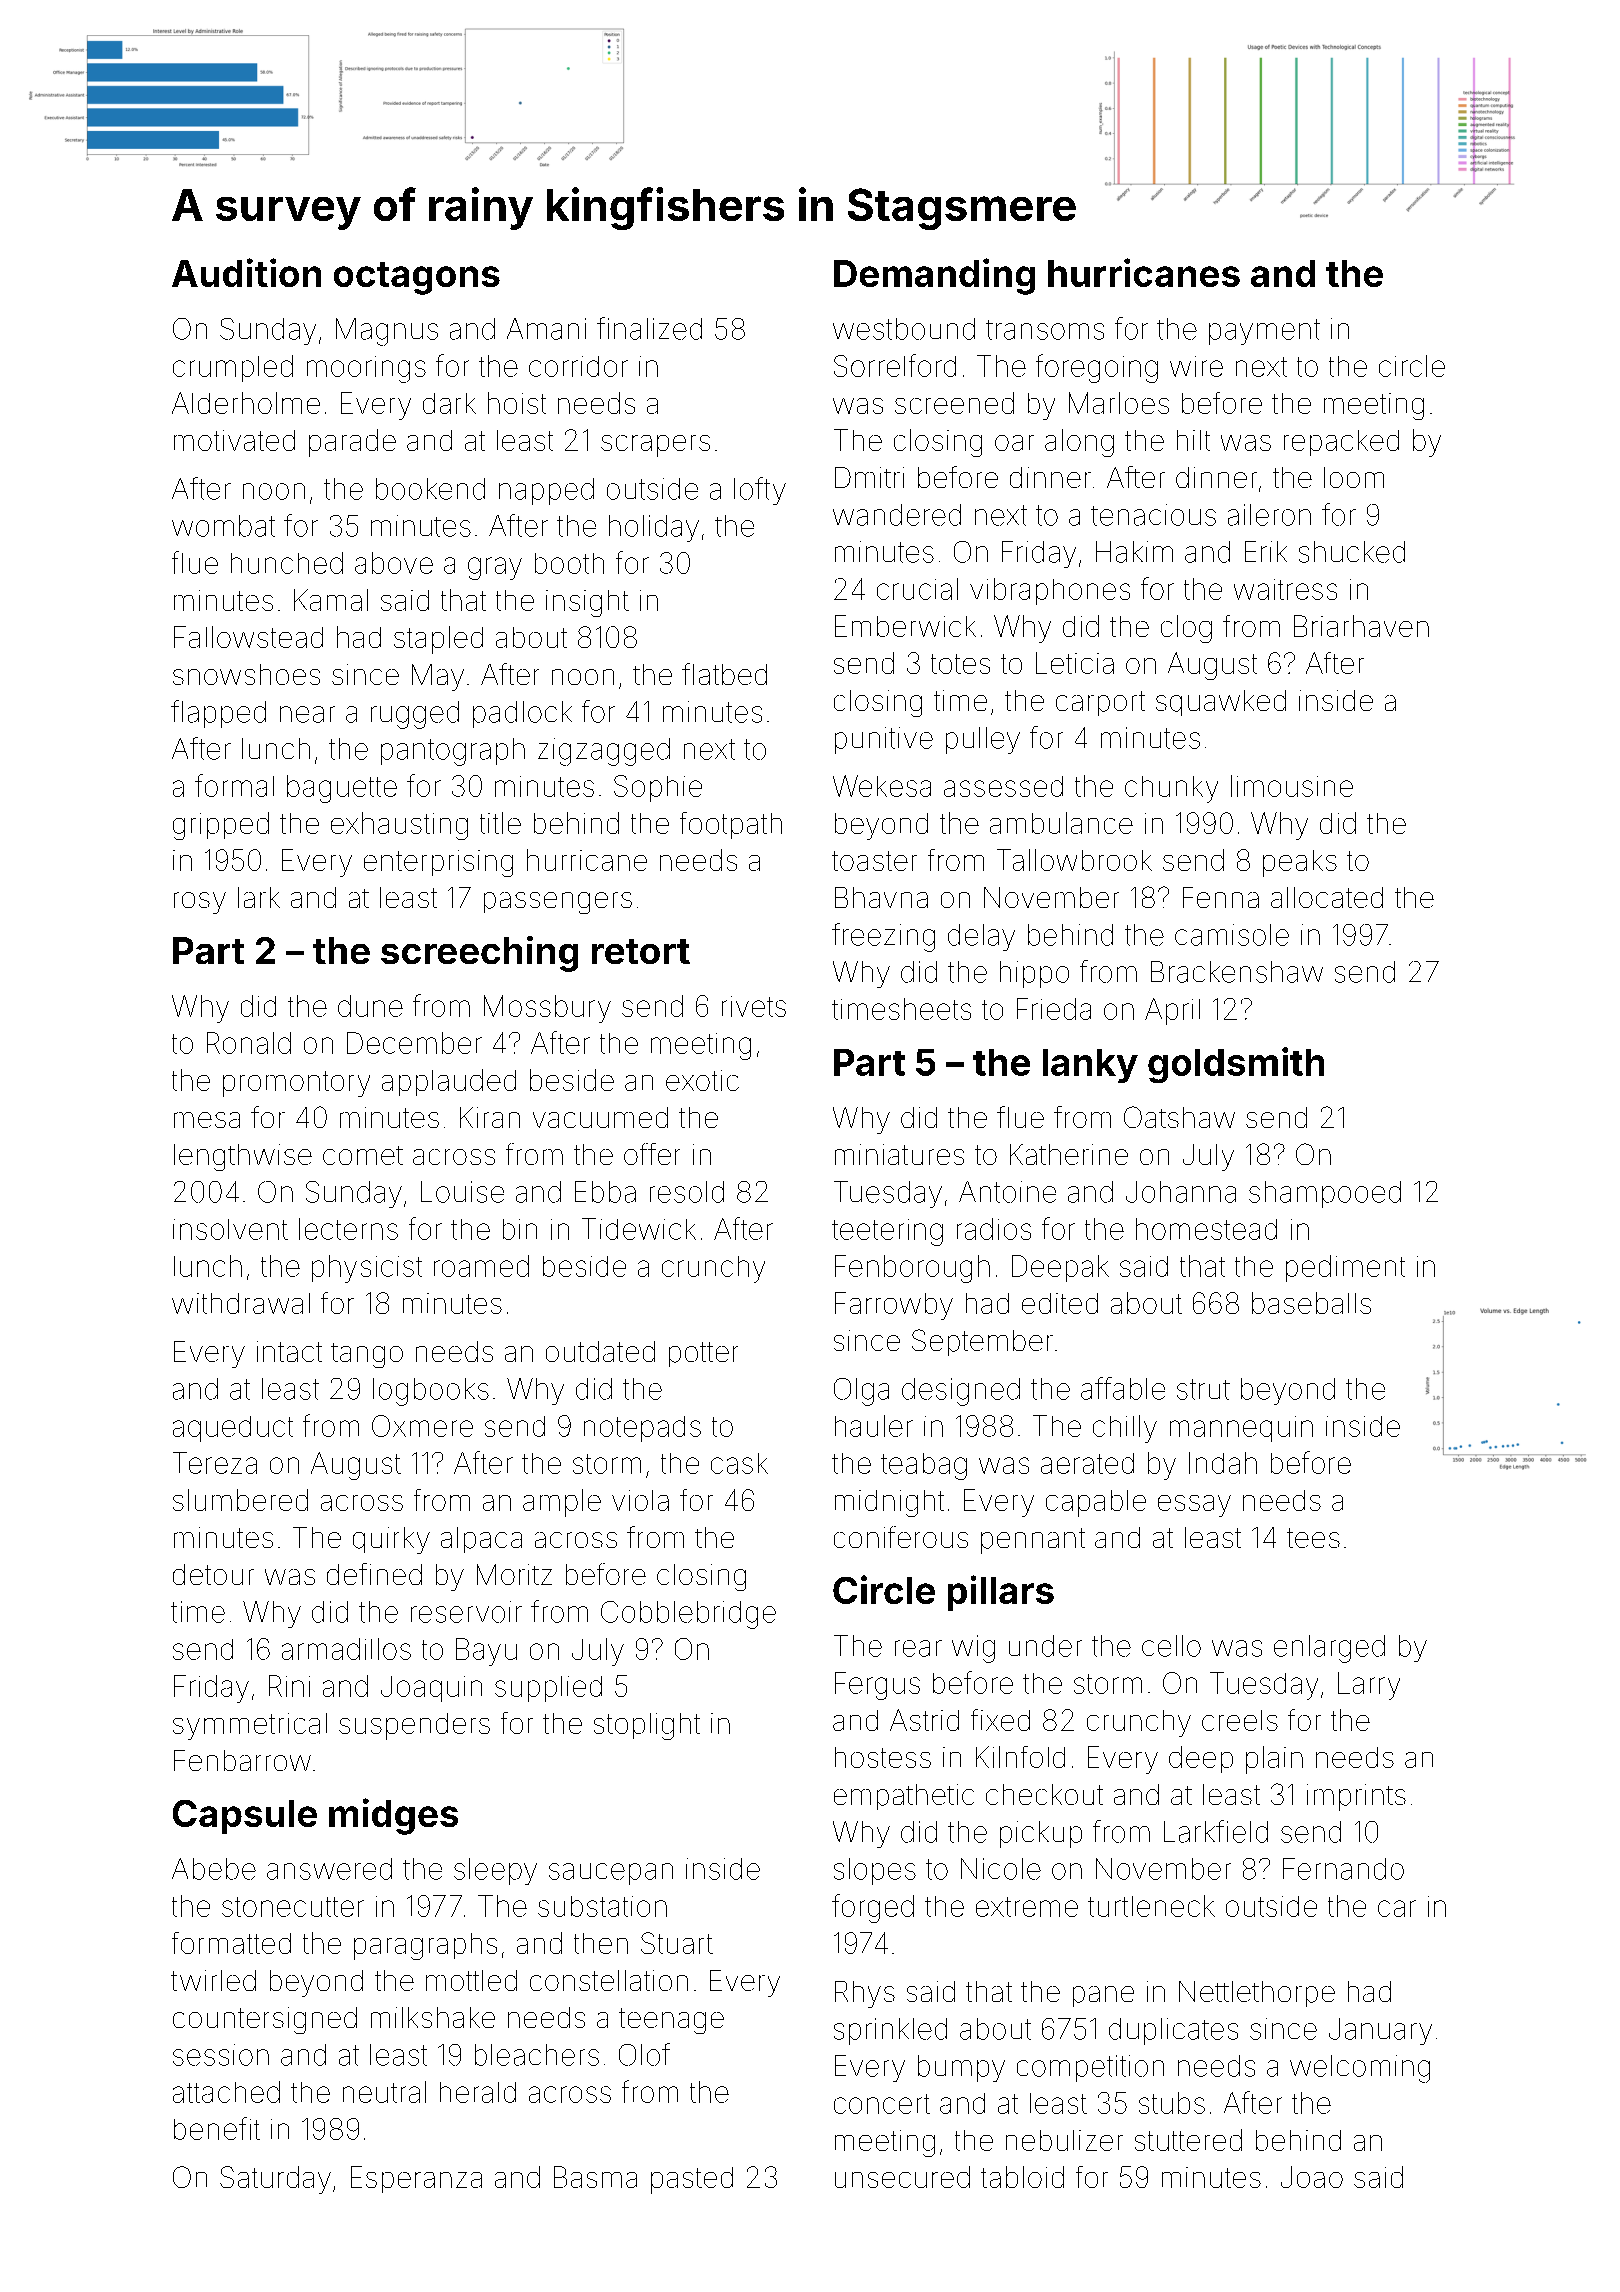  Describe the element at coordinates (692, 2180) in the screenshot. I see `pasted` at that location.
